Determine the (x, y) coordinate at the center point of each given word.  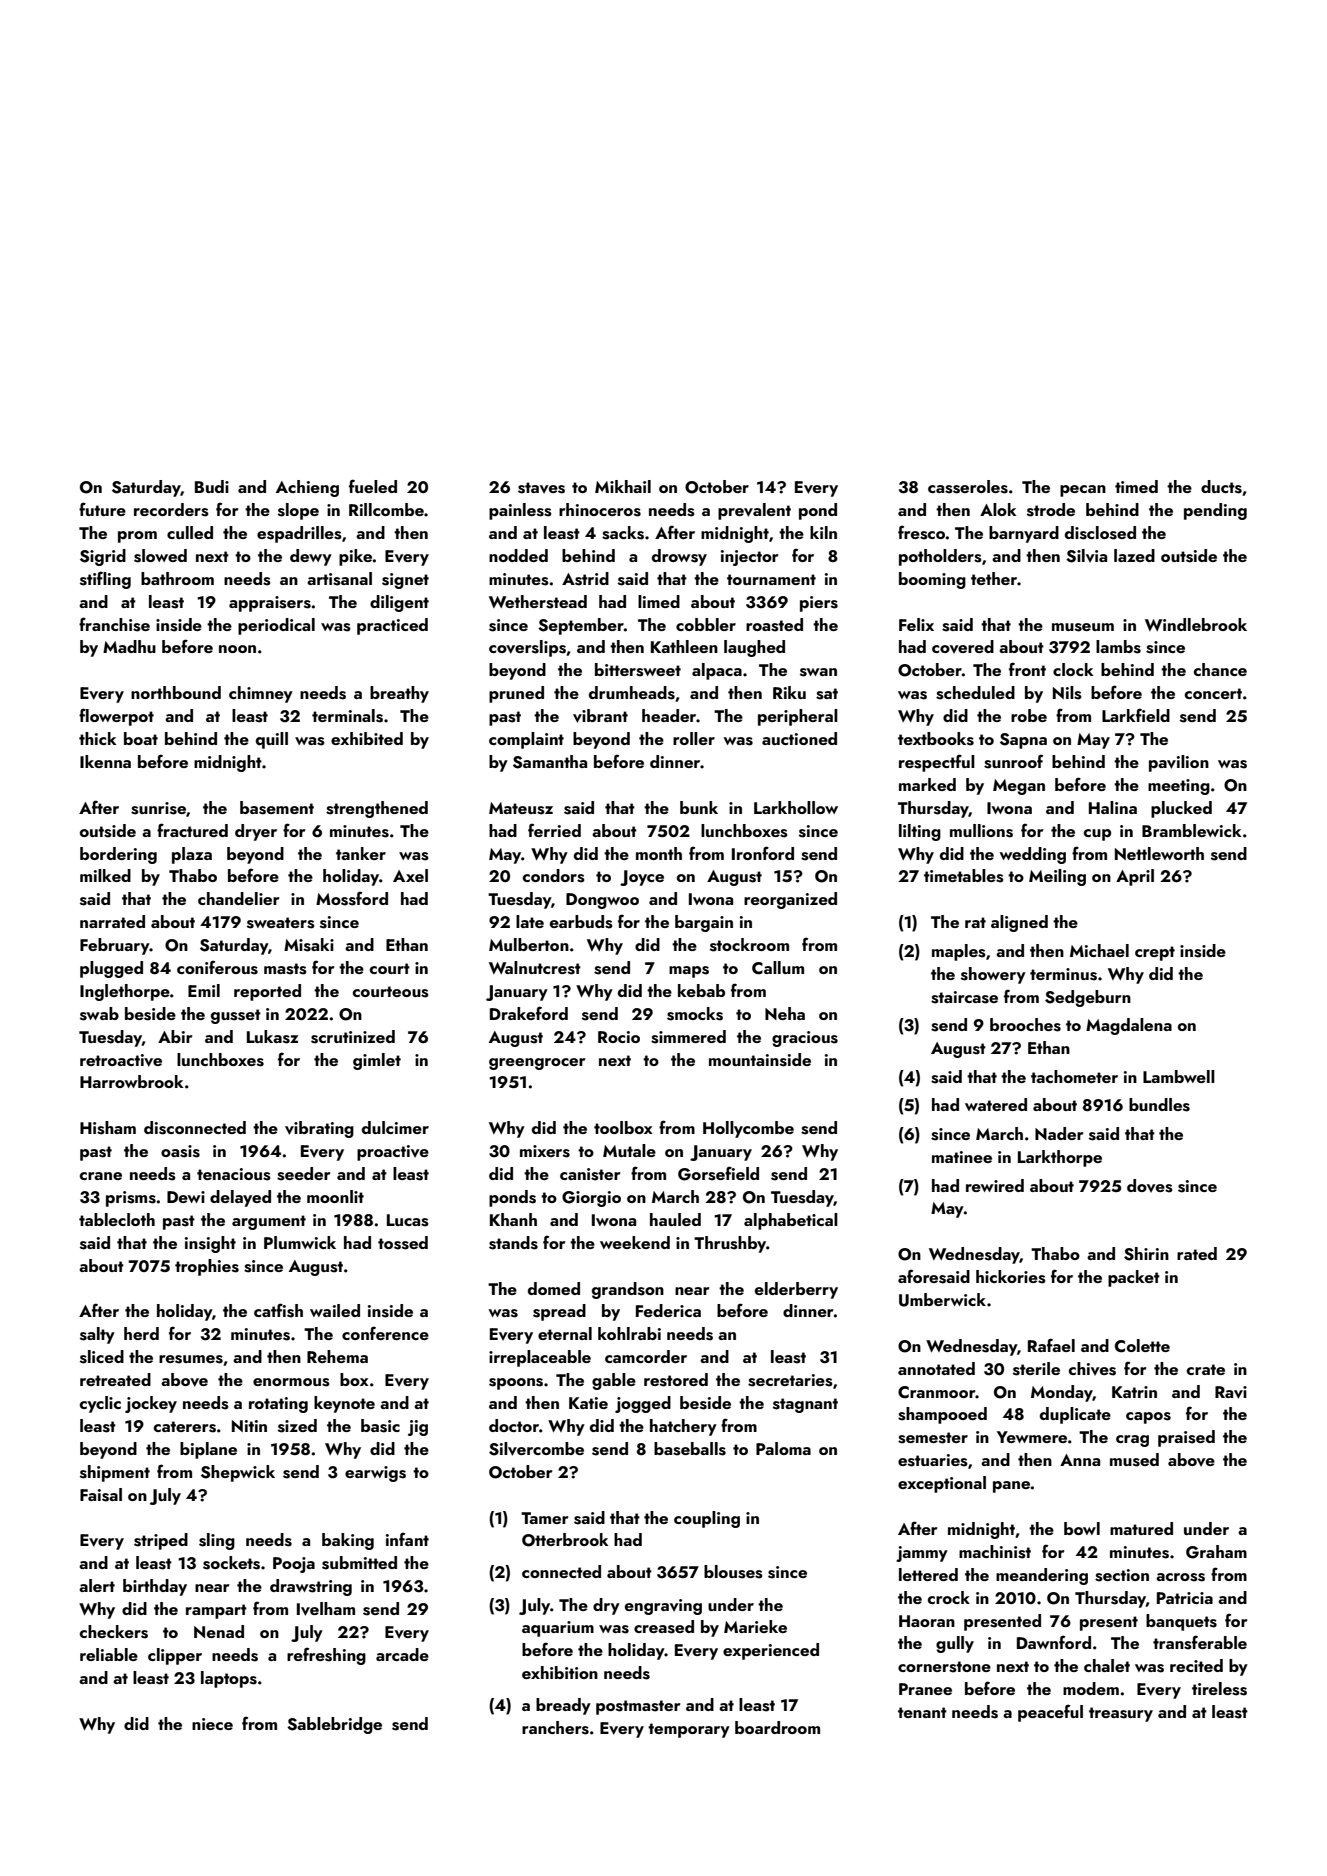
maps (689, 972)
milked (105, 875)
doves (1150, 1186)
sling (217, 1541)
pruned (516, 694)
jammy (922, 1554)
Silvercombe (536, 1449)
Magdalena (1129, 1026)
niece (212, 1724)
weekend (635, 1242)
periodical (276, 626)
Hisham (108, 1128)
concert (1213, 693)
